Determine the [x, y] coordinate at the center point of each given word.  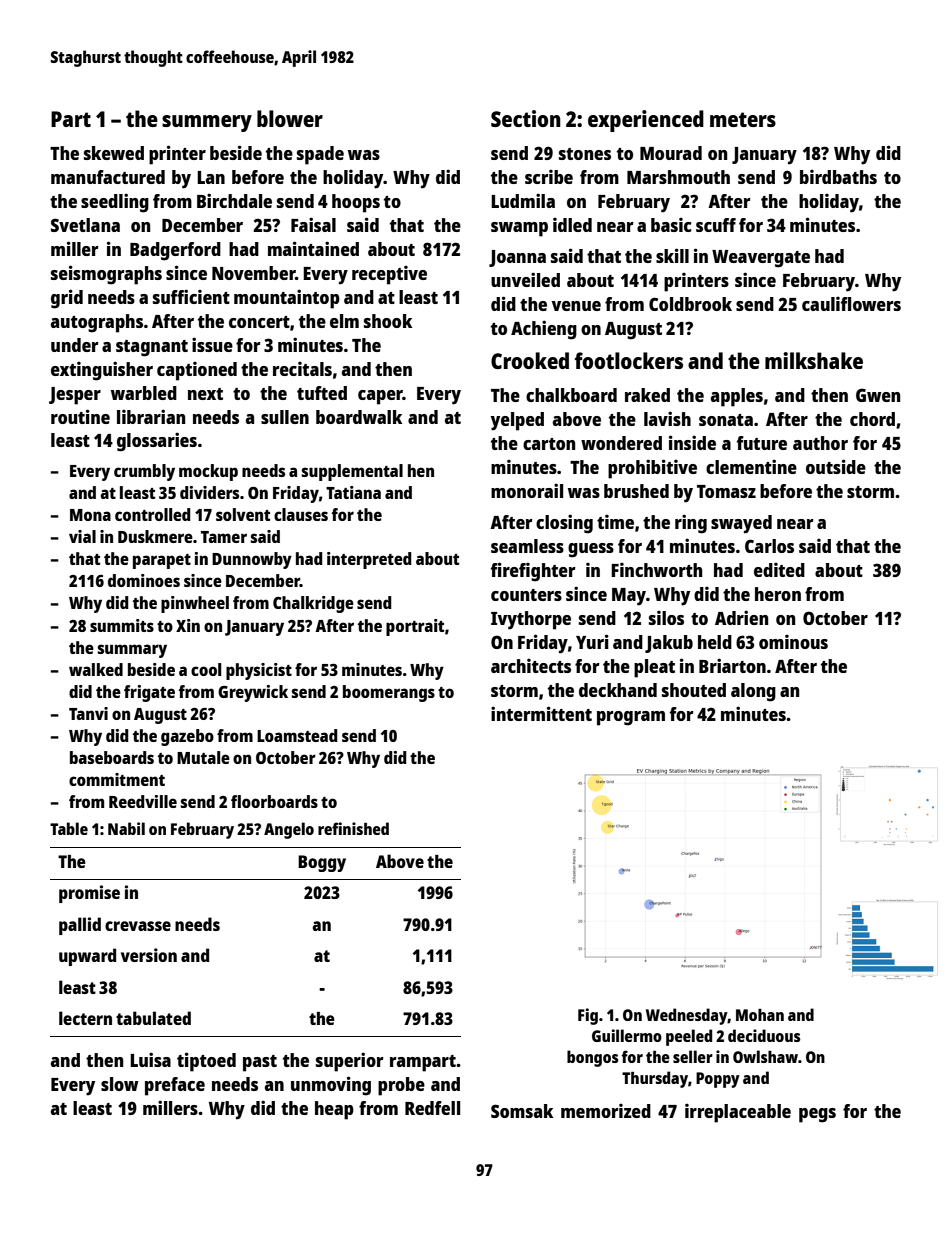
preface [175, 1086]
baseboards [112, 757]
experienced [646, 121]
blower [290, 118]
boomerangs [389, 693]
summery [207, 123]
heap [334, 1110]
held [715, 642]
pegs [817, 1115]
